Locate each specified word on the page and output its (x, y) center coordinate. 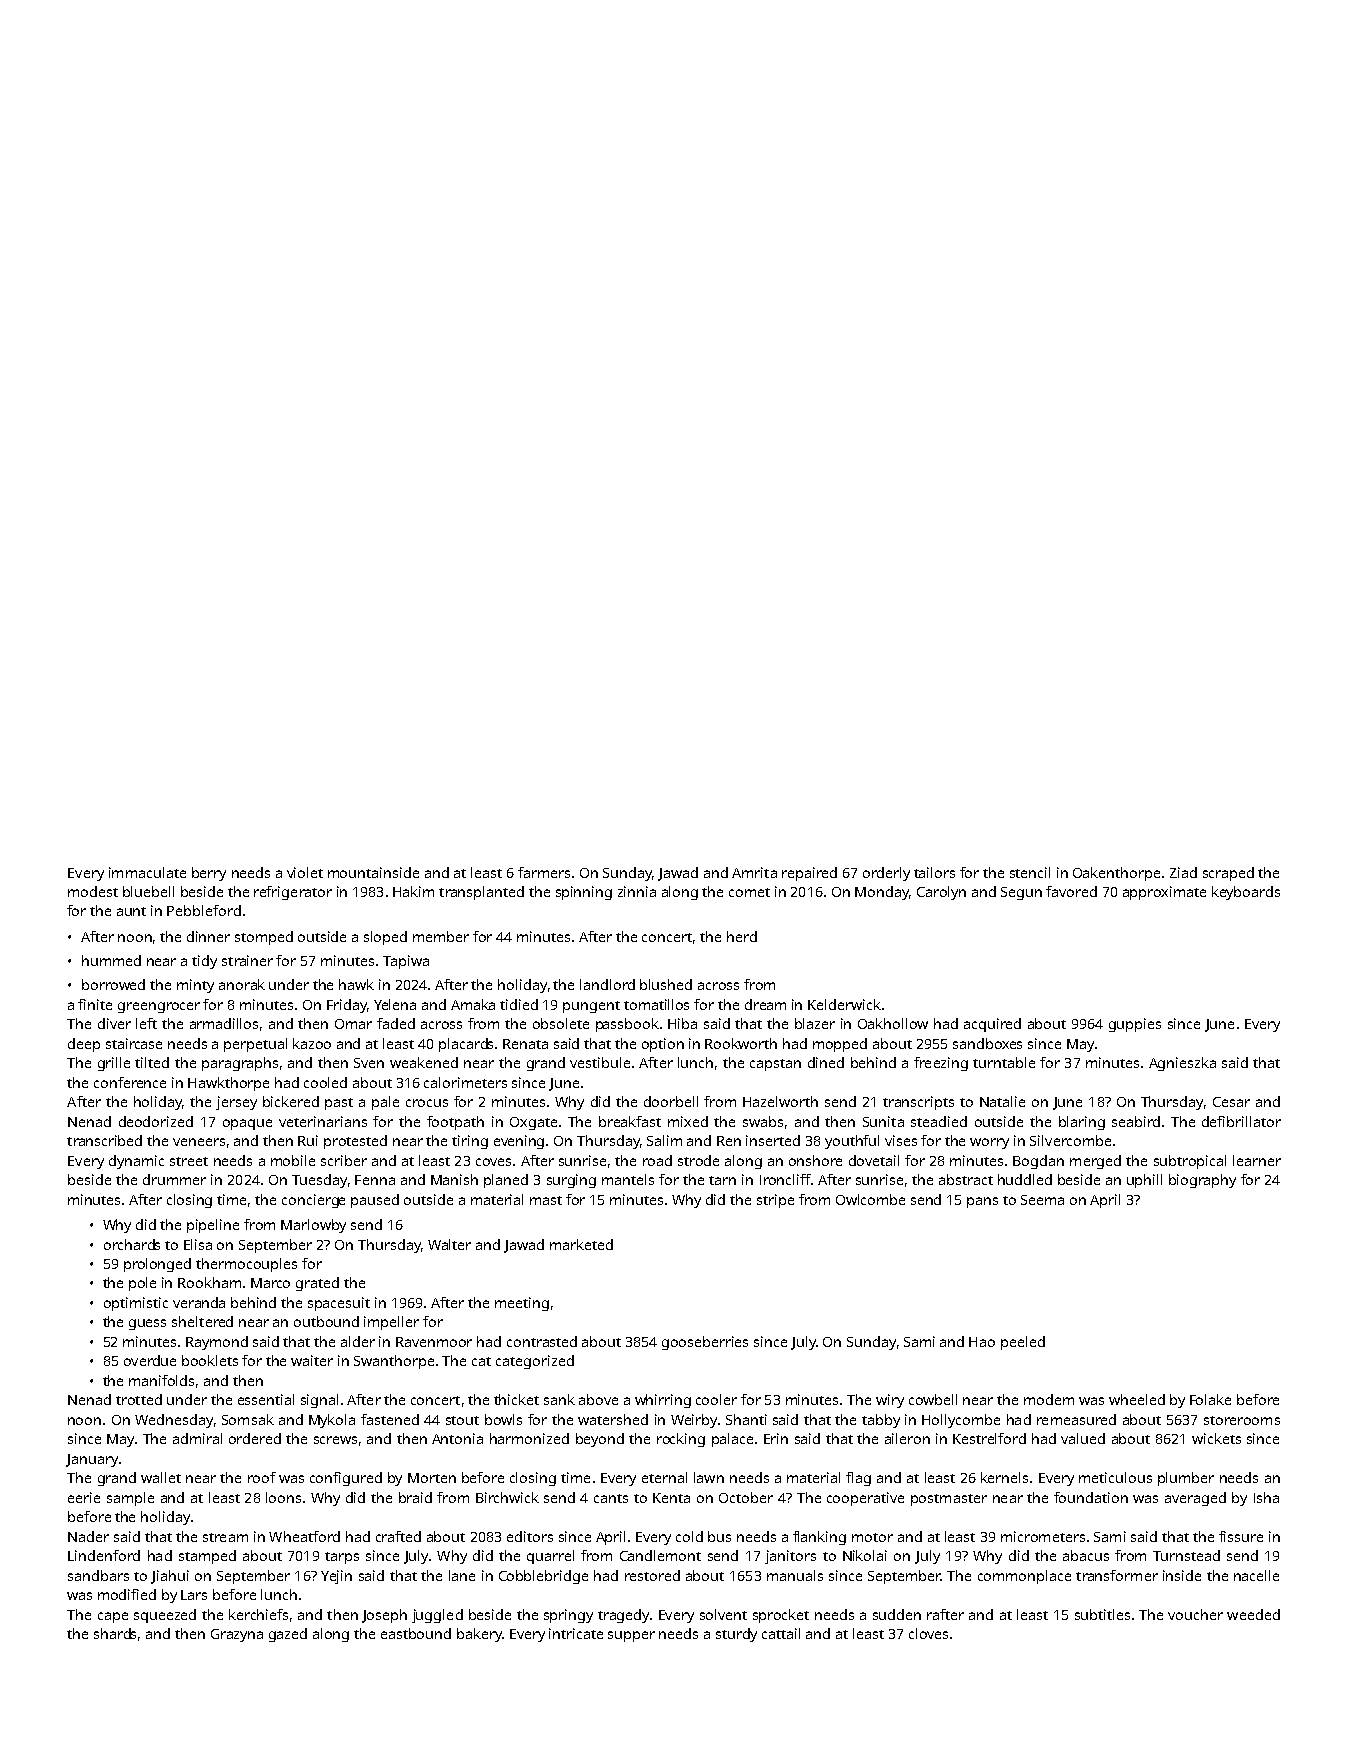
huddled (1025, 1179)
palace (732, 1440)
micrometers (1043, 1536)
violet (305, 872)
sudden (897, 1614)
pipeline (213, 1226)
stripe (775, 1201)
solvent (723, 1614)
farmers (544, 872)
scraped (1228, 874)
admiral (197, 1438)
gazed (288, 1635)
